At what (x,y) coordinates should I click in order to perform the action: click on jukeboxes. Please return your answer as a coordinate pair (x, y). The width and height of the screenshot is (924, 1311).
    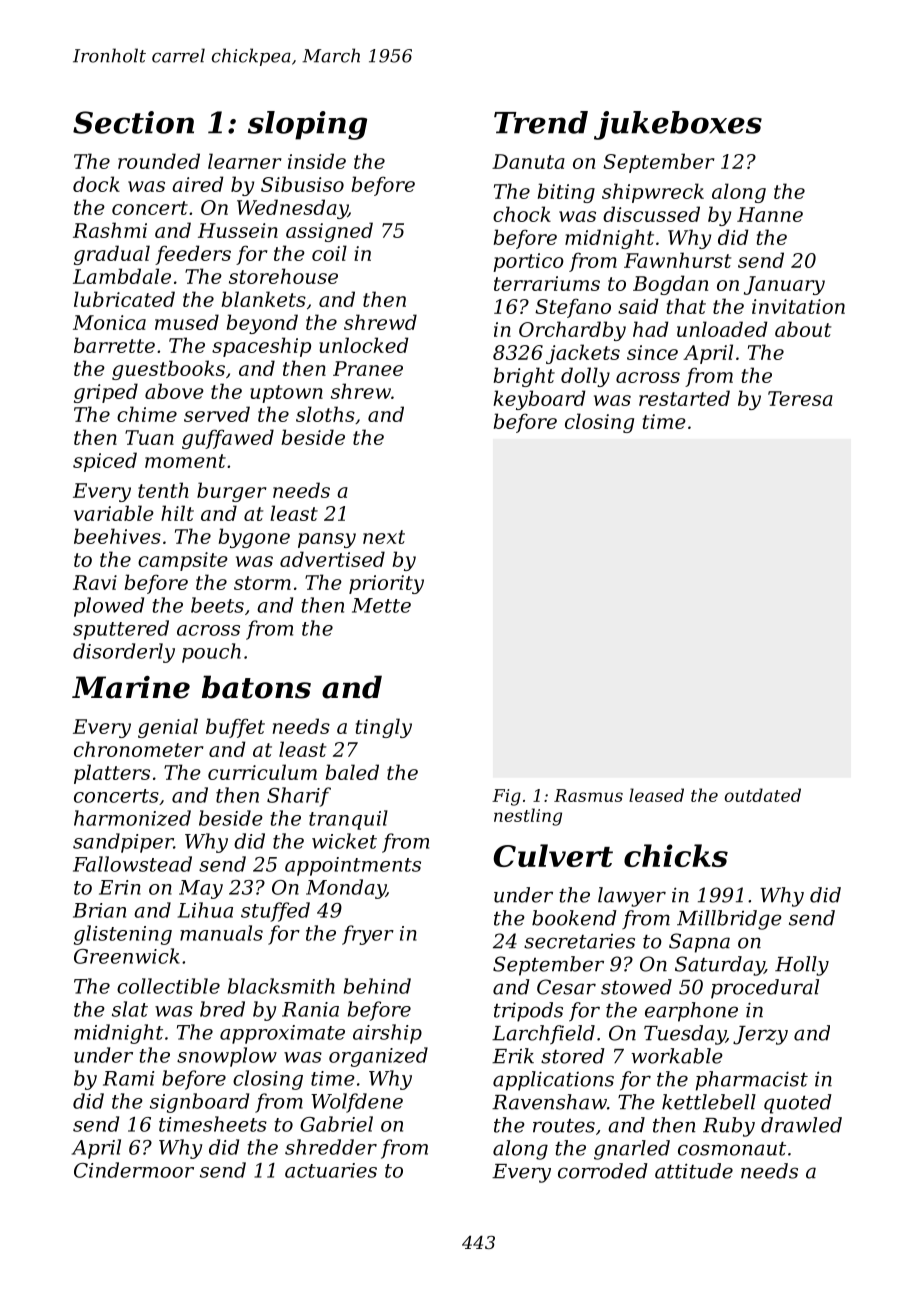
    Looking at the image, I should click on (678, 125).
